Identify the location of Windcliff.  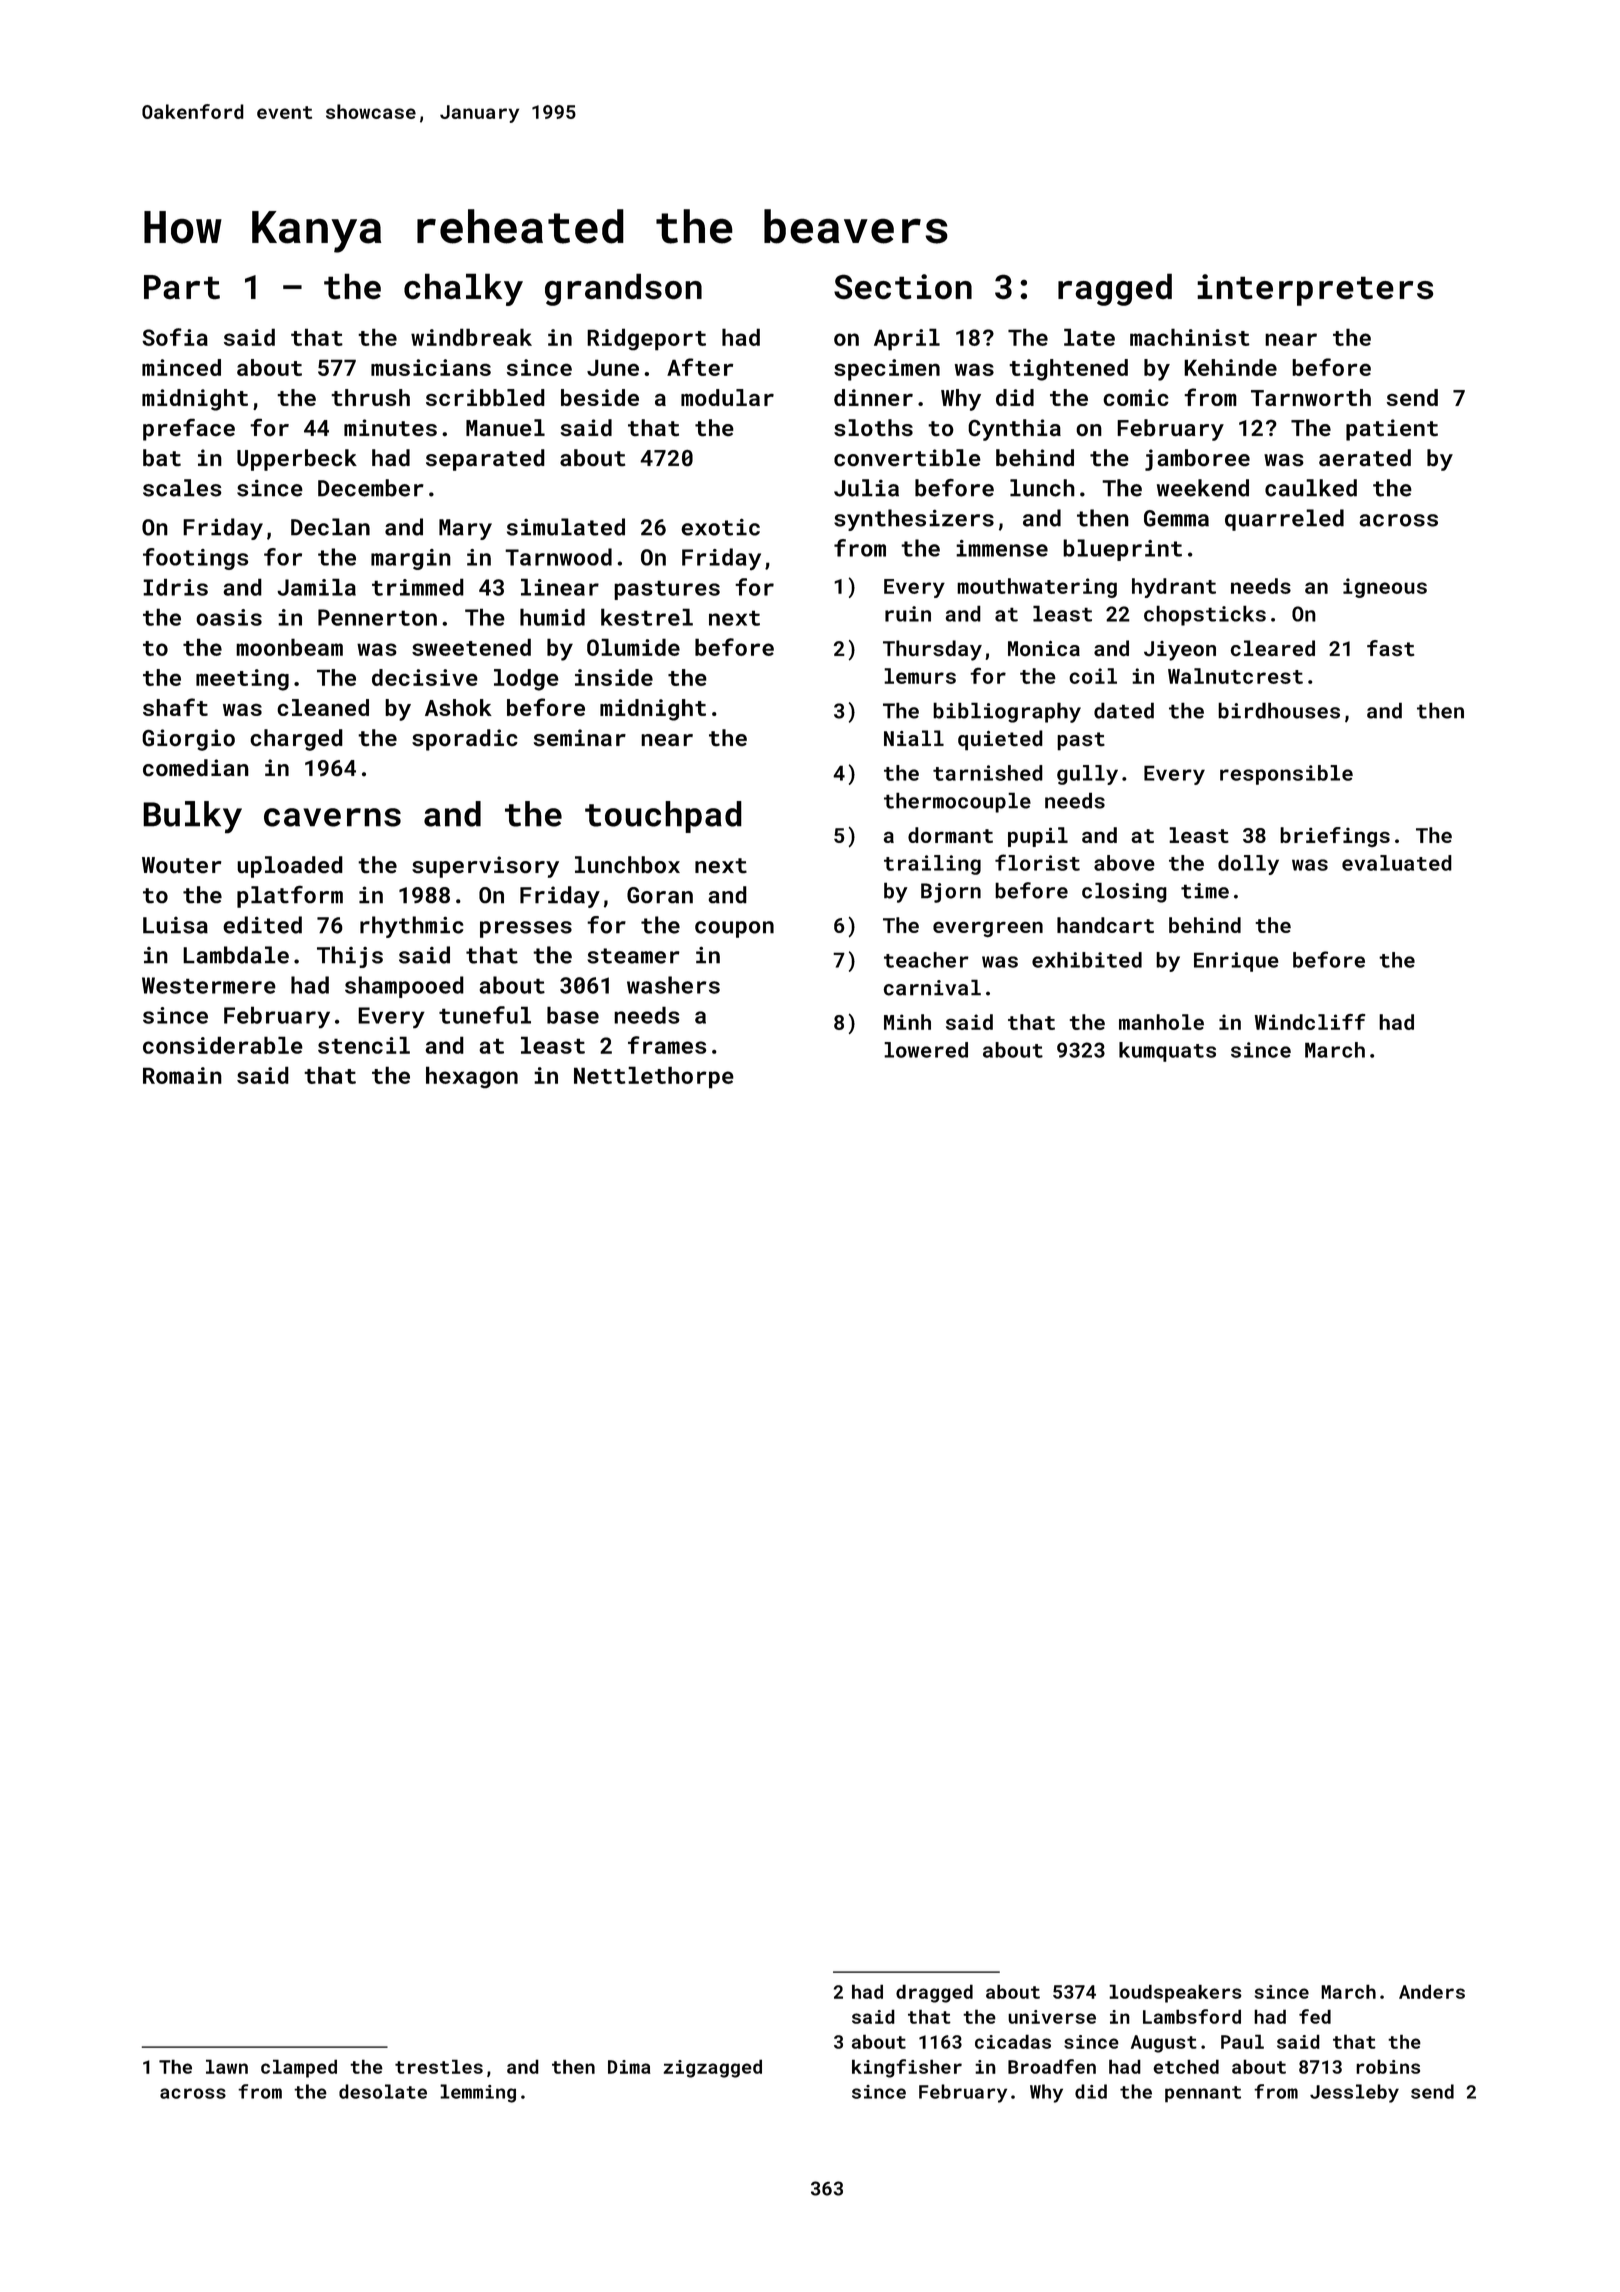
(1310, 1021).
